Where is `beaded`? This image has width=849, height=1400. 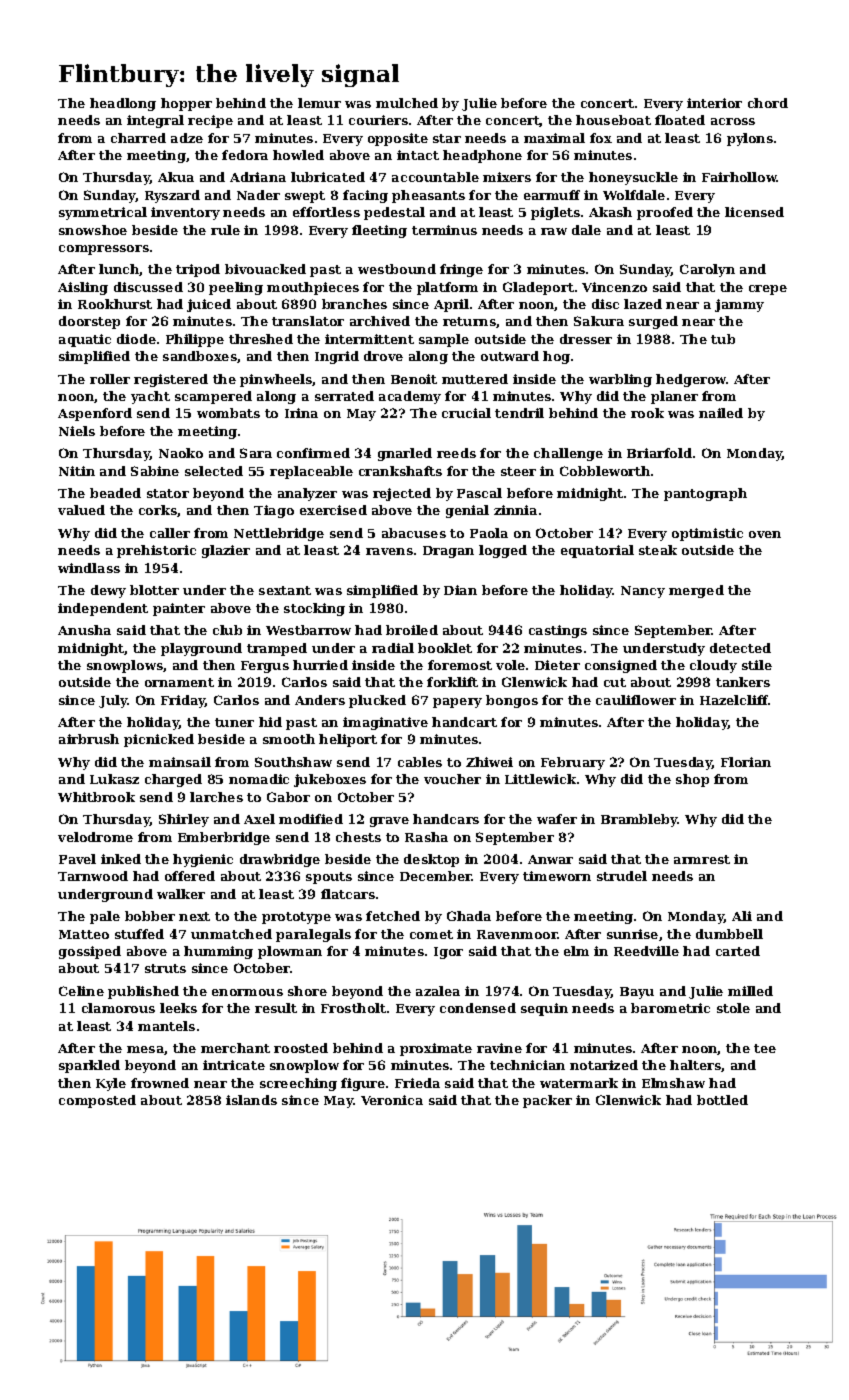
beaded is located at coordinates (115, 493).
